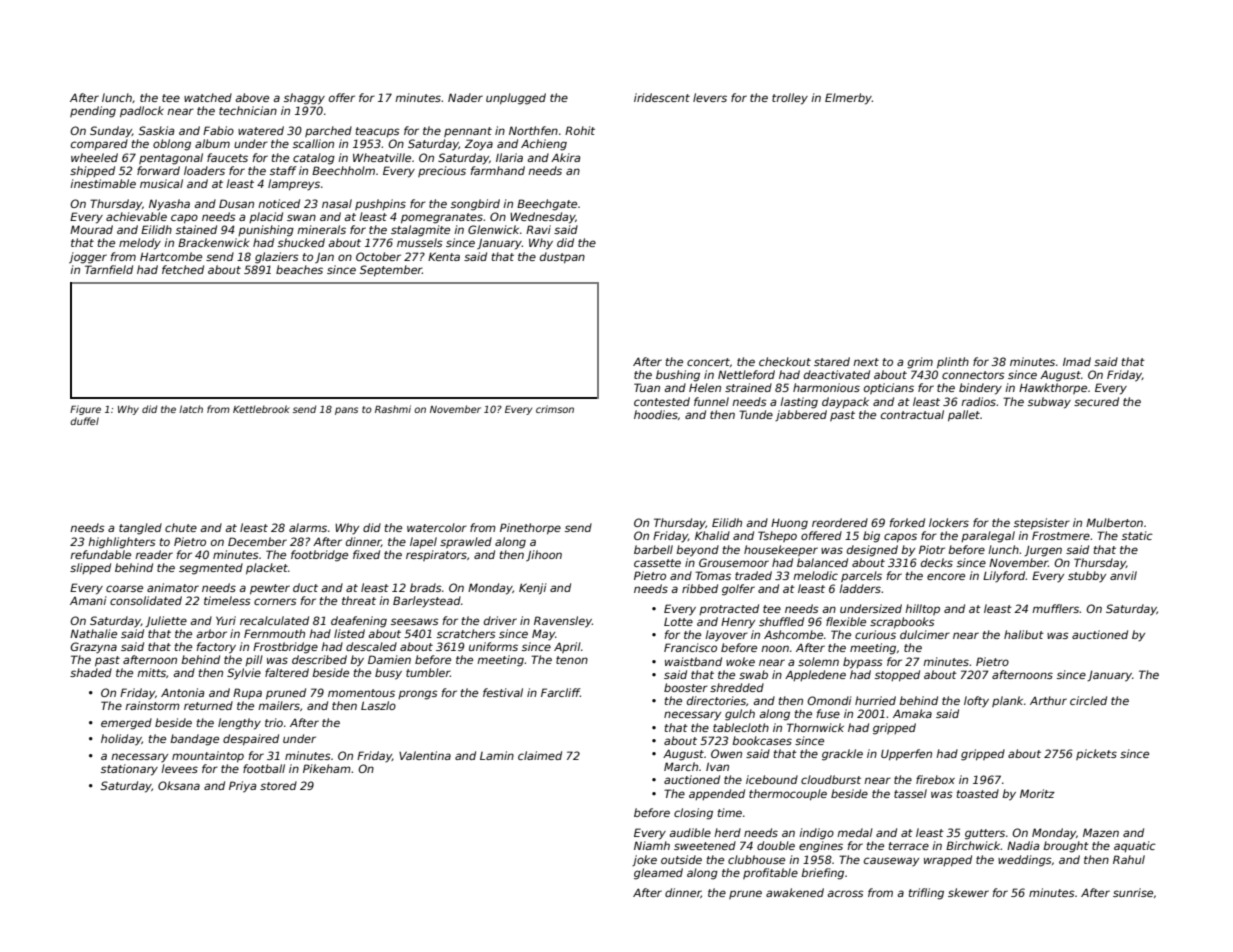 The width and height of the page is (1233, 952). What do you see at coordinates (656, 414) in the page?
I see `hoodies` at bounding box center [656, 414].
